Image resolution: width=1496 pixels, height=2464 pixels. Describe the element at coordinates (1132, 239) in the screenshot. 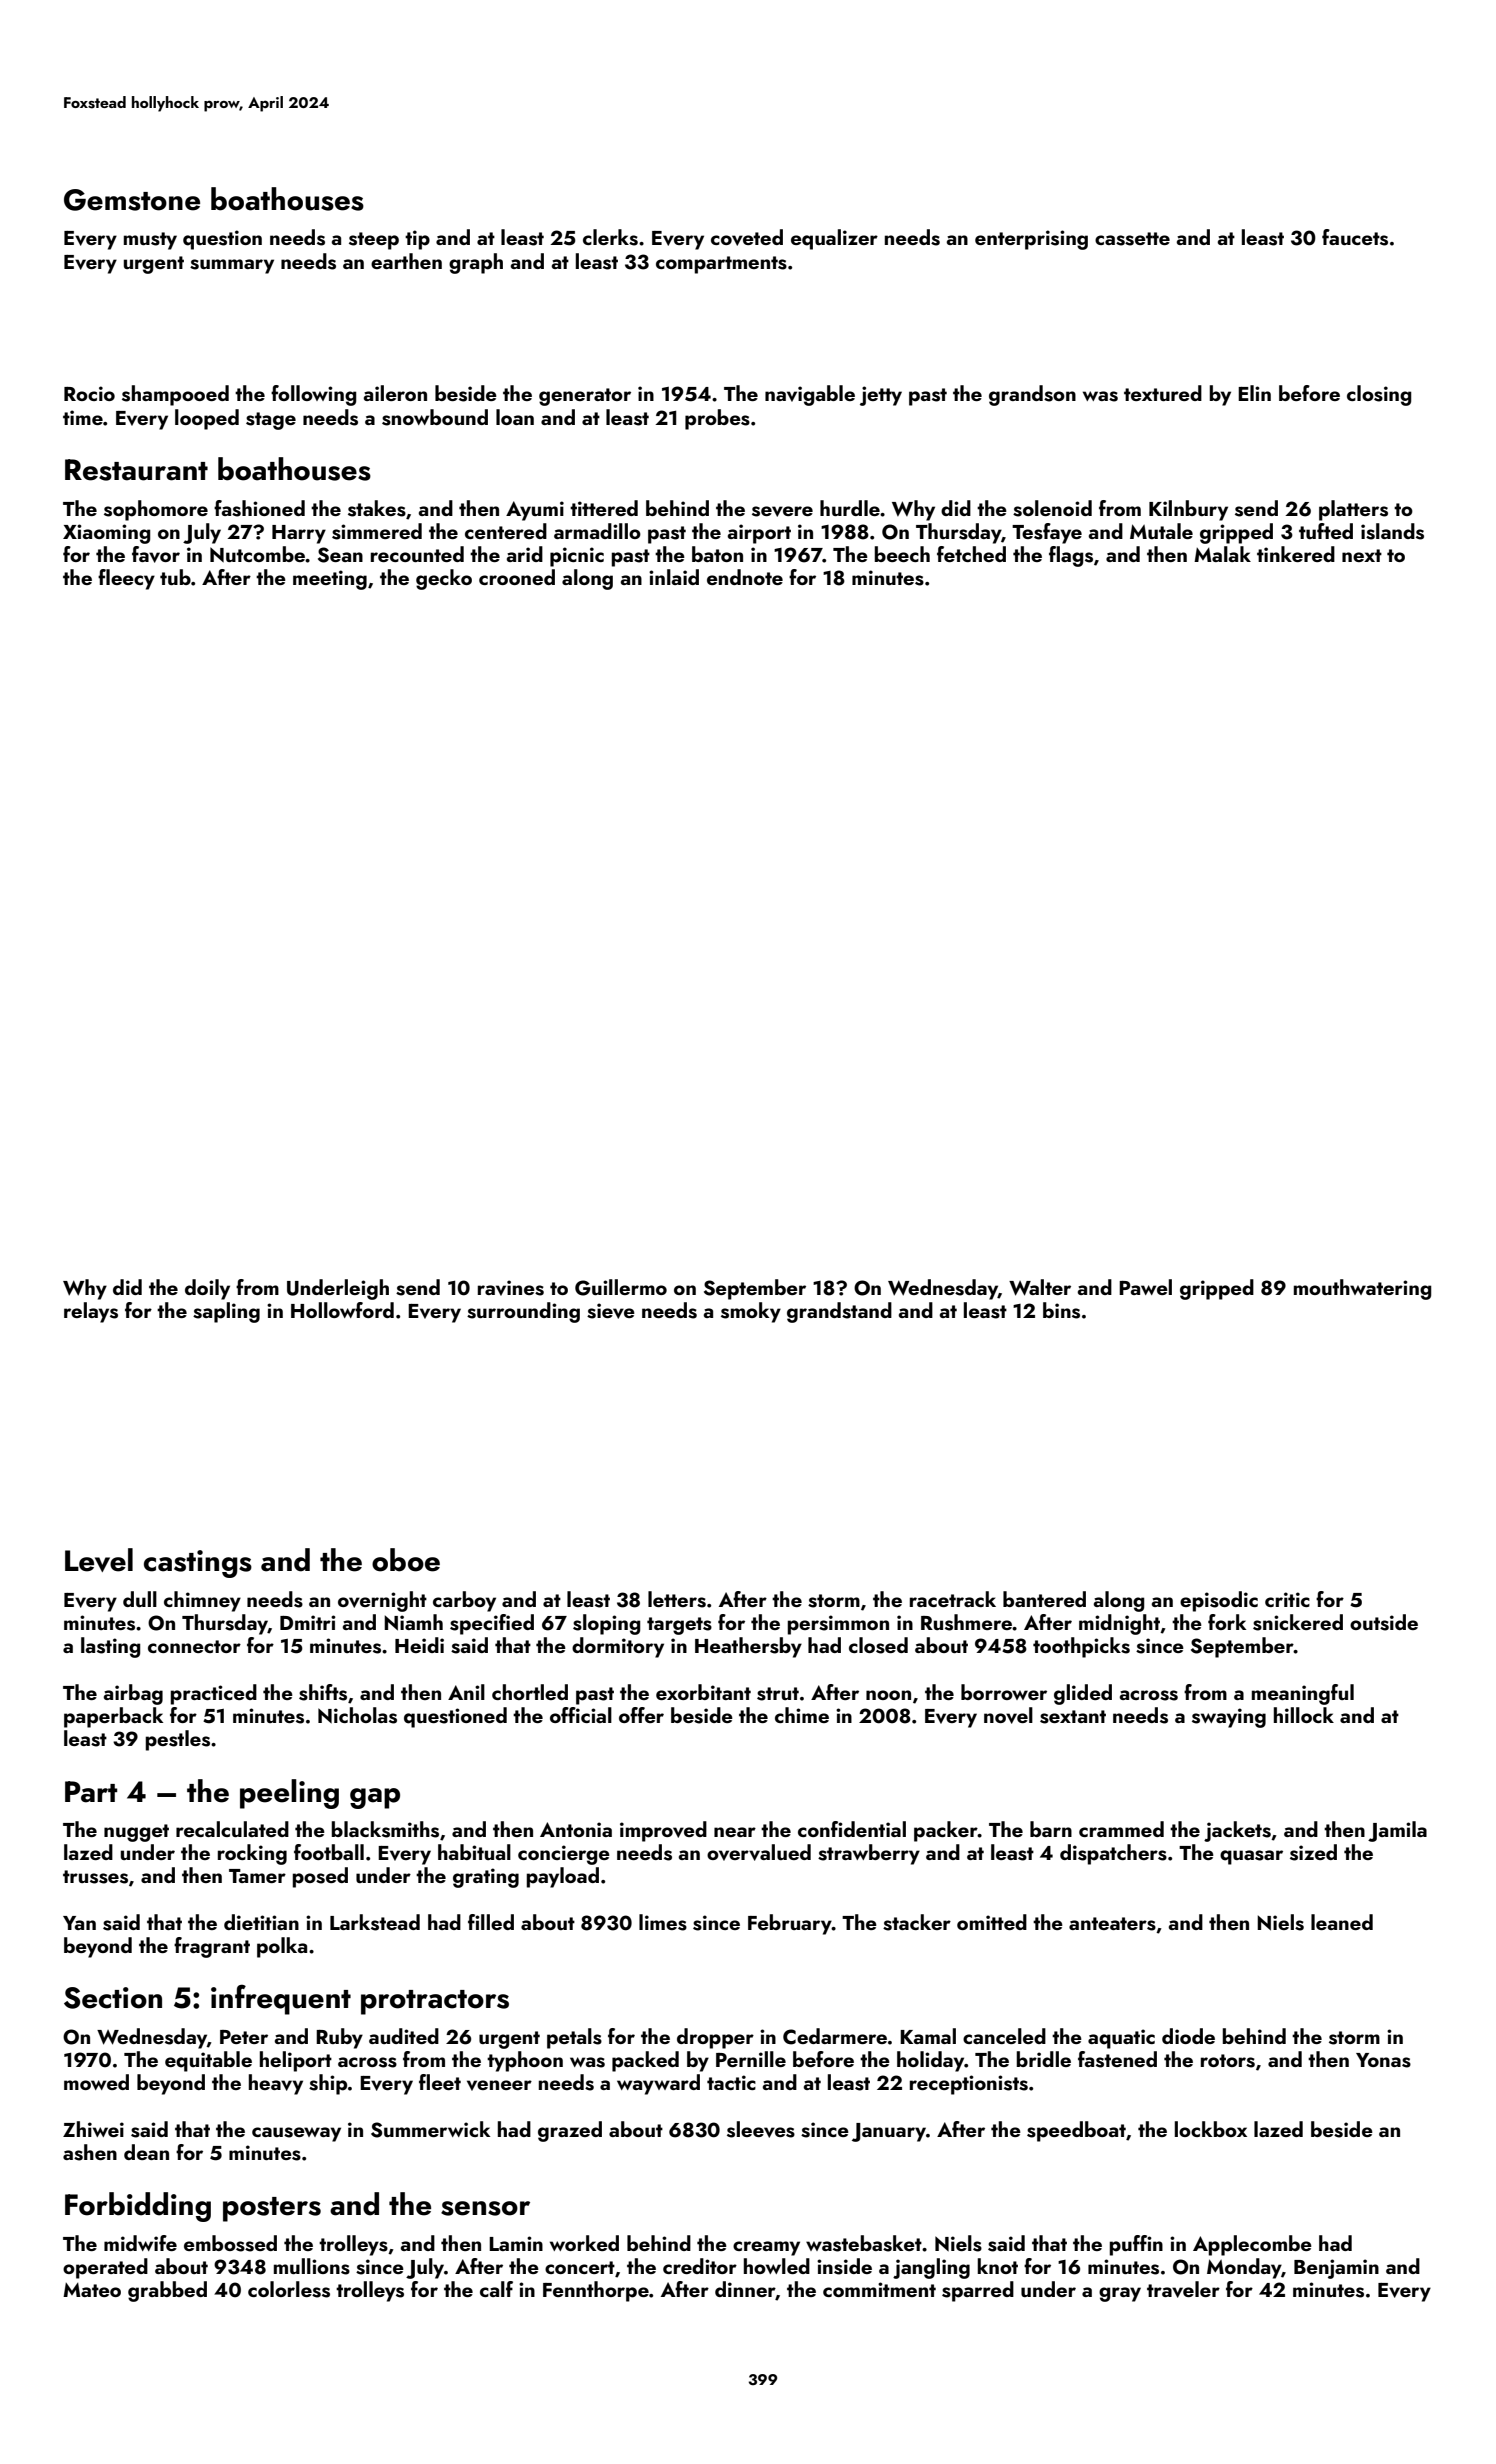

I see `cassette` at that location.
